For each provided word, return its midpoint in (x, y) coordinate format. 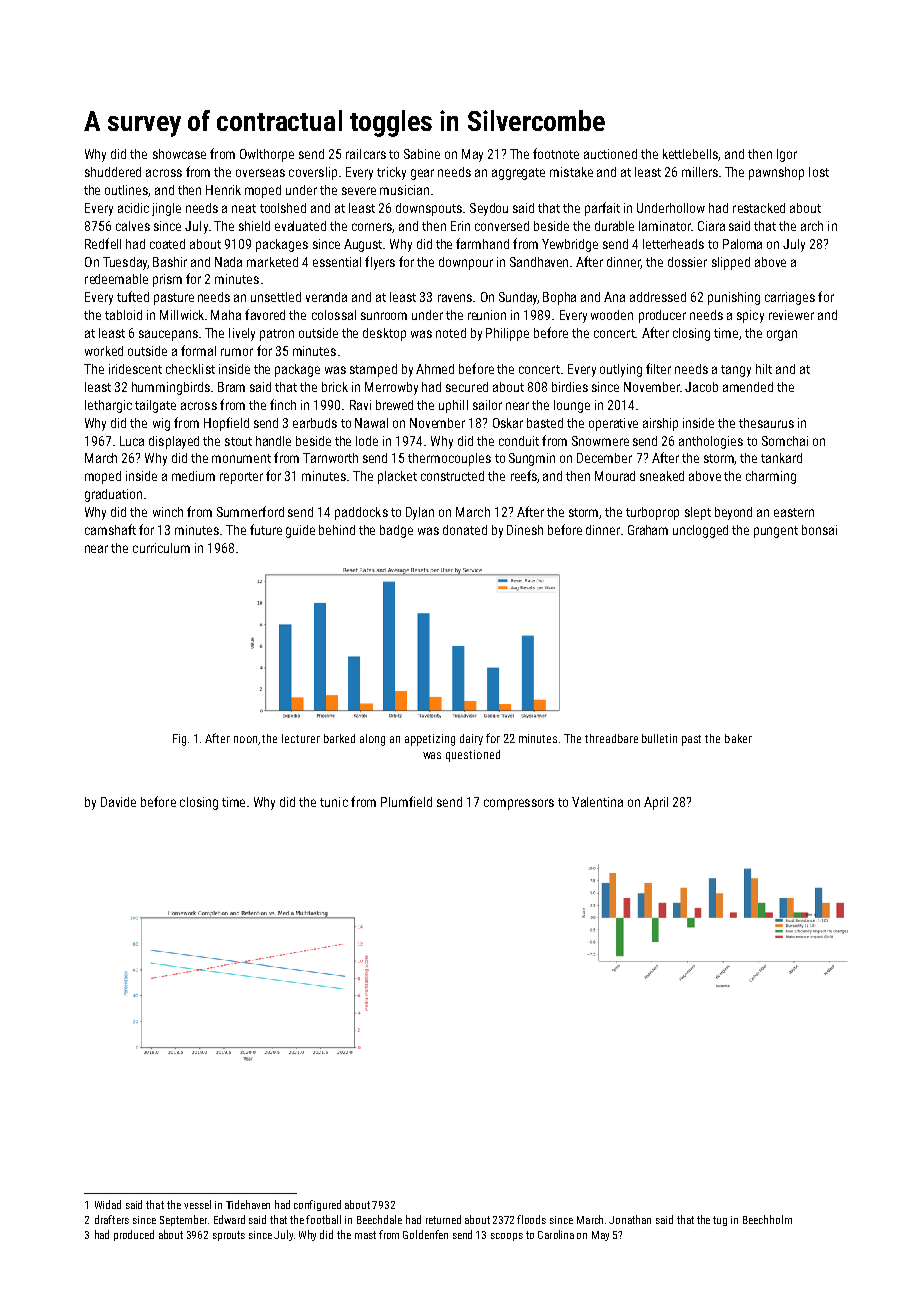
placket (397, 477)
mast (365, 1235)
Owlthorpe (267, 155)
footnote (556, 153)
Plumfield (406, 801)
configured (317, 1205)
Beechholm (767, 1219)
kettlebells (691, 155)
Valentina (597, 802)
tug (720, 1221)
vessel (197, 1204)
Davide (118, 802)
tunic (334, 802)
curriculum (161, 548)
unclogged (700, 531)
